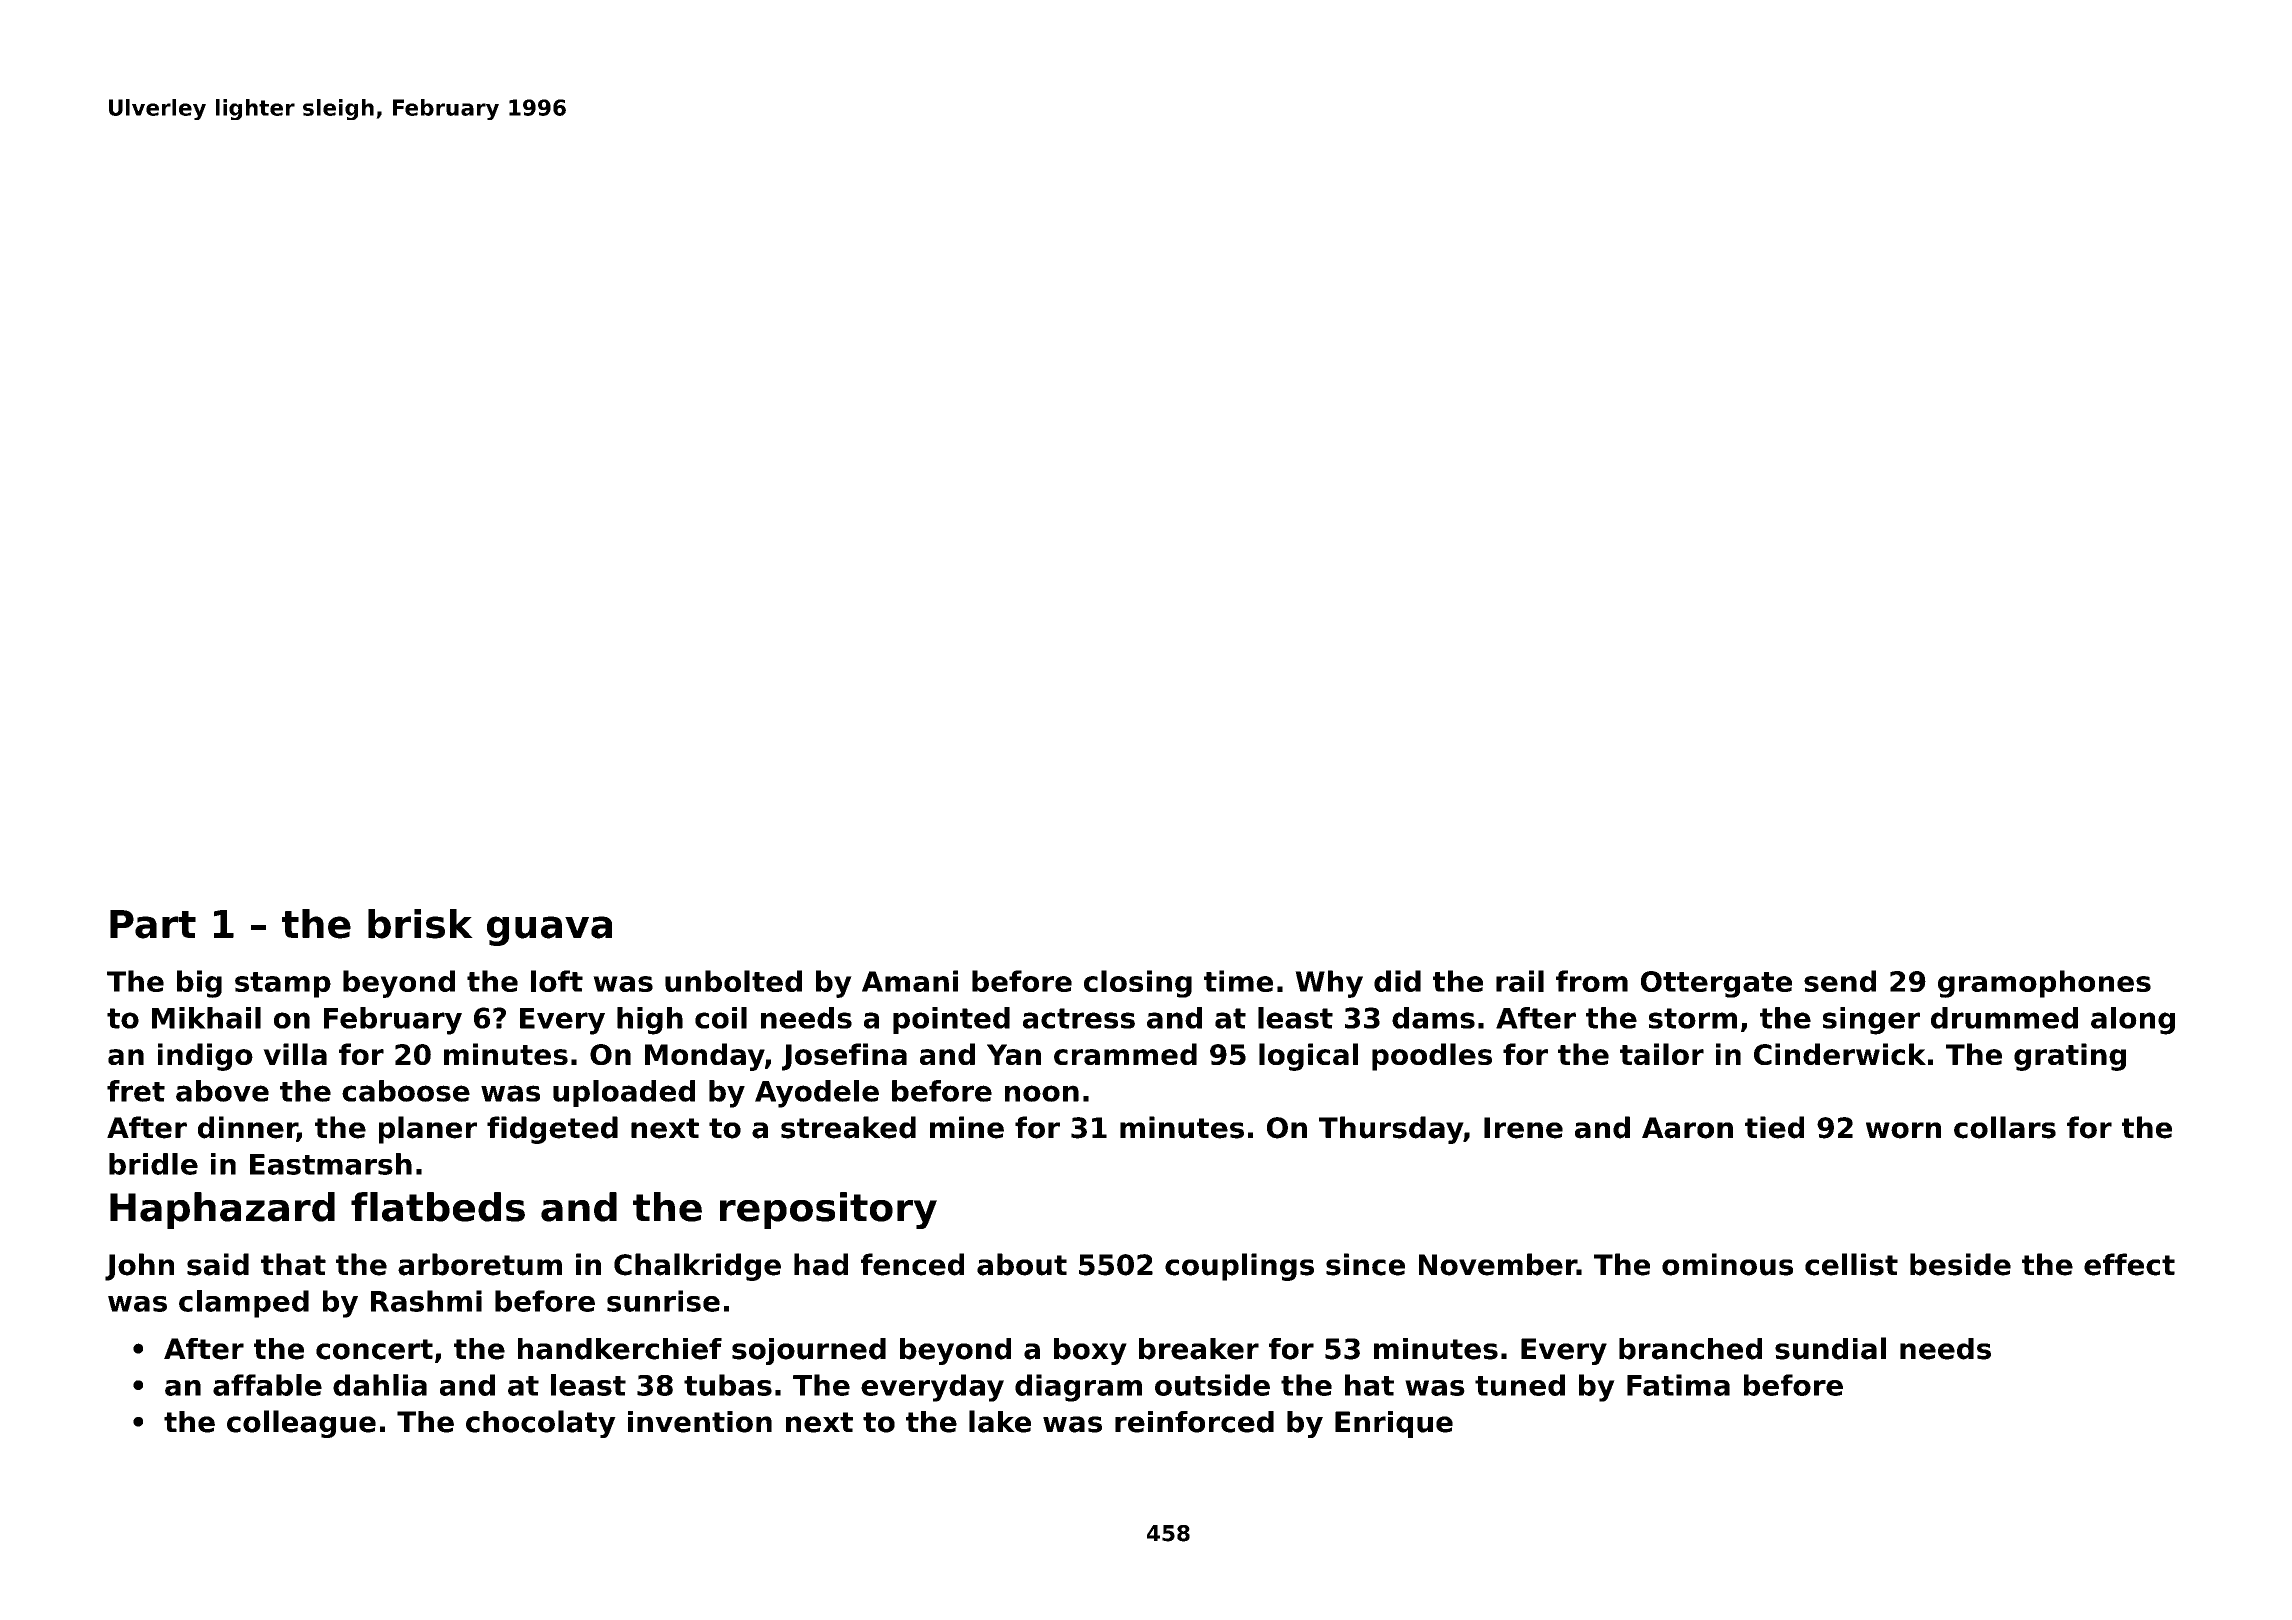 The height and width of the screenshot is (1620, 2292). What do you see at coordinates (420, 924) in the screenshot?
I see `brisk` at bounding box center [420, 924].
